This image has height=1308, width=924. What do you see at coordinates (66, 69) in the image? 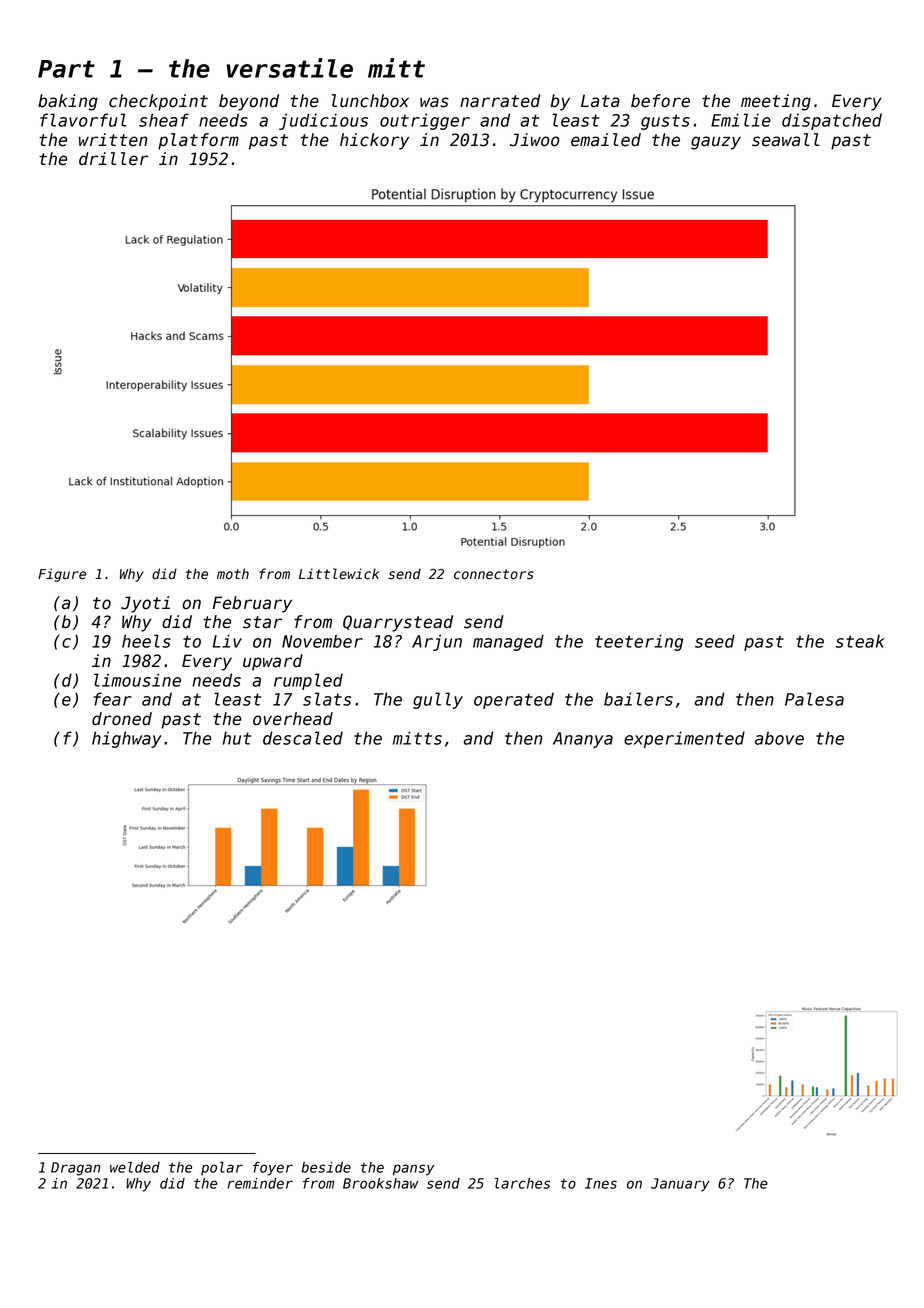
I see `Part` at bounding box center [66, 69].
